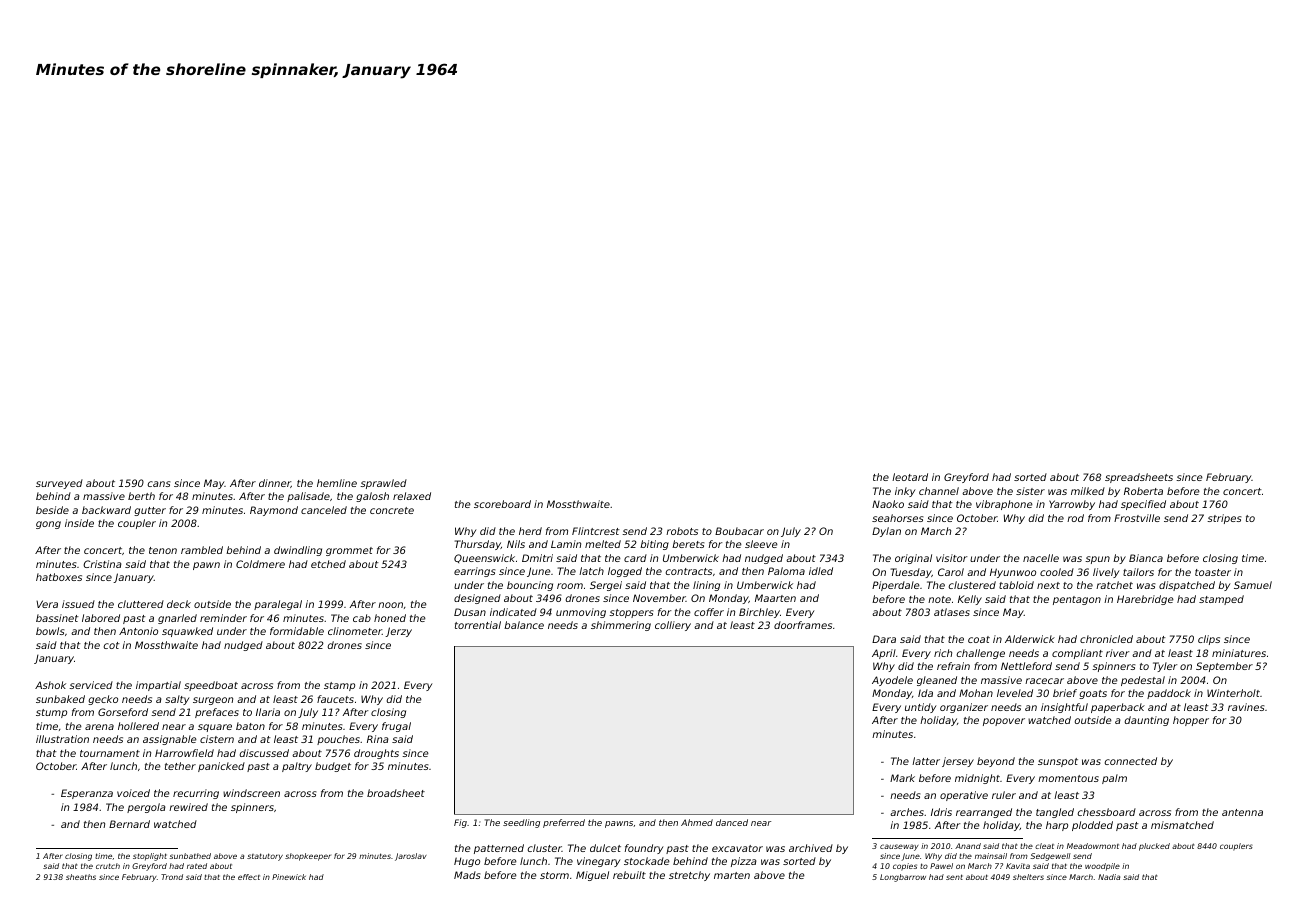 Image resolution: width=1308 pixels, height=924 pixels. Describe the element at coordinates (1224, 519) in the screenshot. I see `stripes` at that location.
